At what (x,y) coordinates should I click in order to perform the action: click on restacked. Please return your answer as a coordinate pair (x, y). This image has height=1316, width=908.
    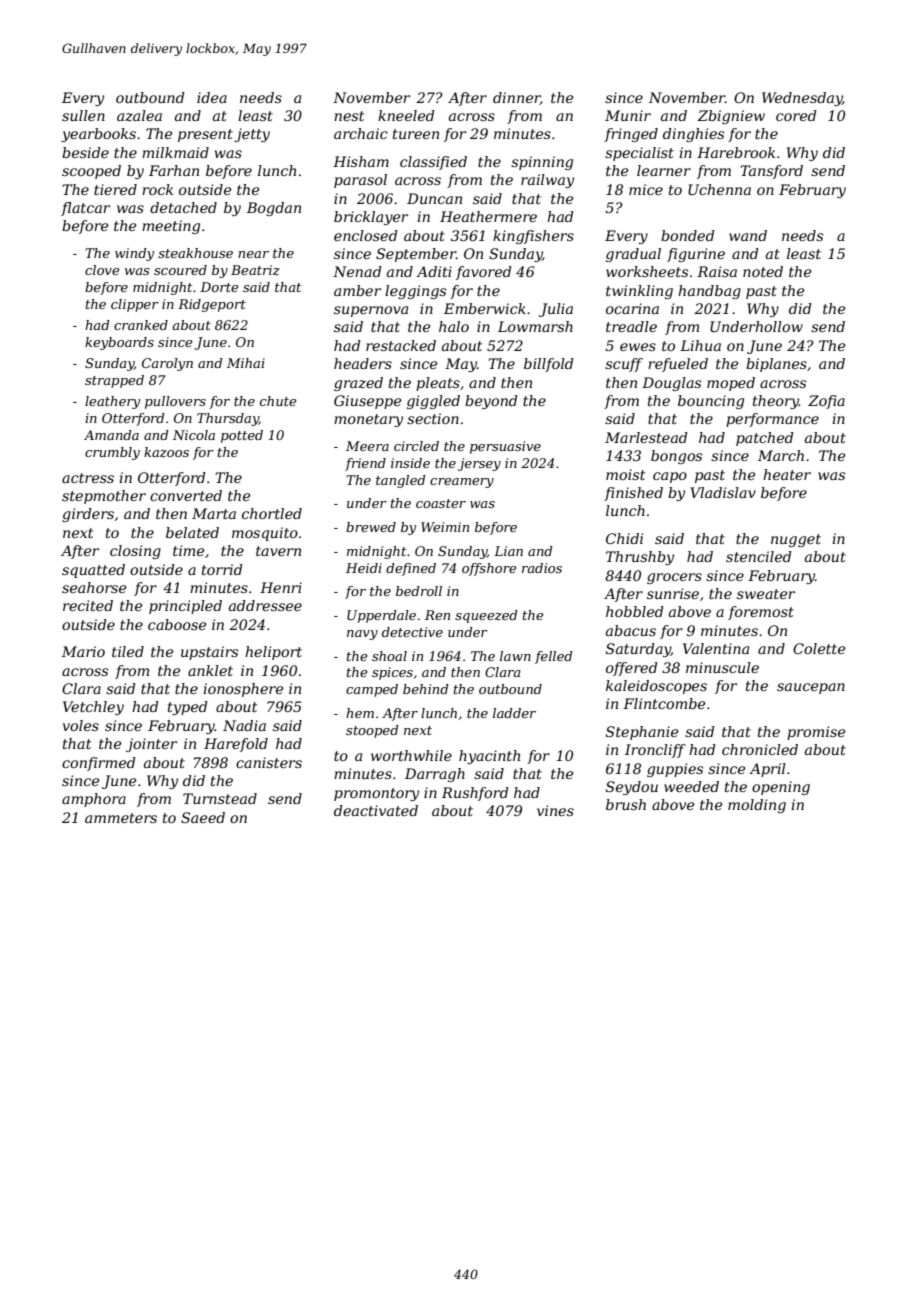
    Looking at the image, I should click on (401, 345).
